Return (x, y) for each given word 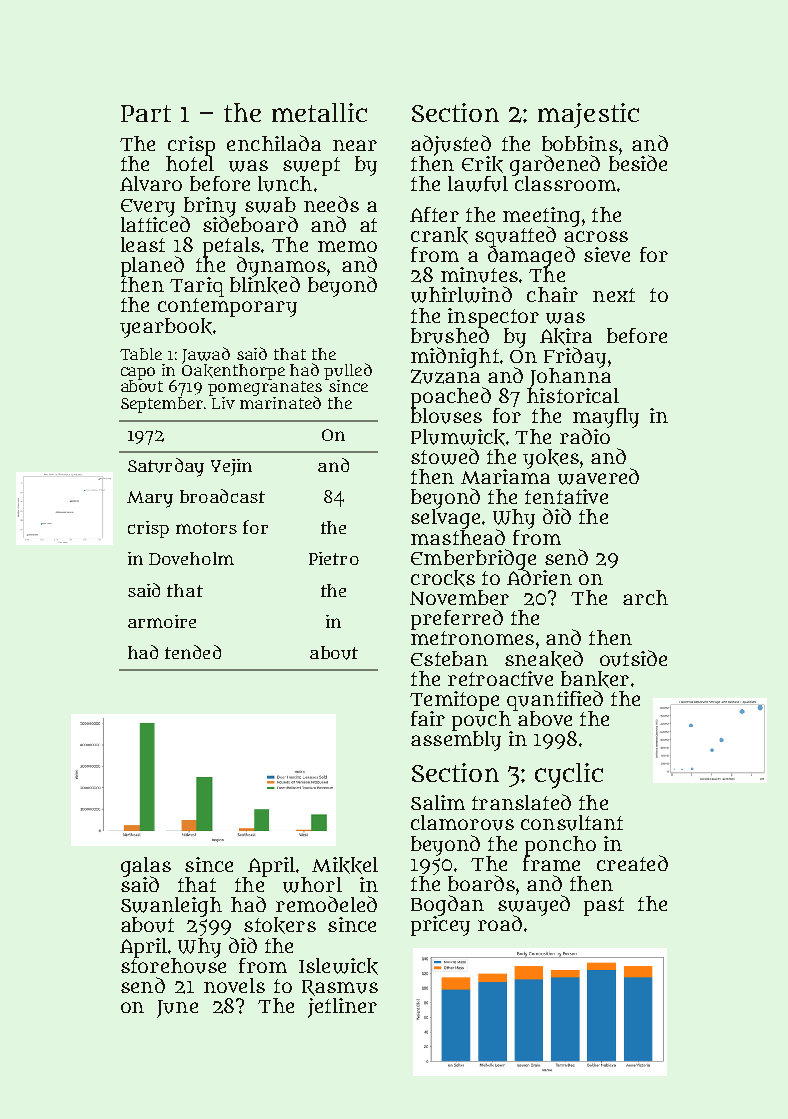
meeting (541, 216)
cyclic (569, 776)
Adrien (539, 577)
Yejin (231, 467)
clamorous (462, 823)
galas (146, 867)
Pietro (334, 558)
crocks (443, 578)
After (434, 214)
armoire (162, 621)
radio (585, 436)
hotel (190, 163)
